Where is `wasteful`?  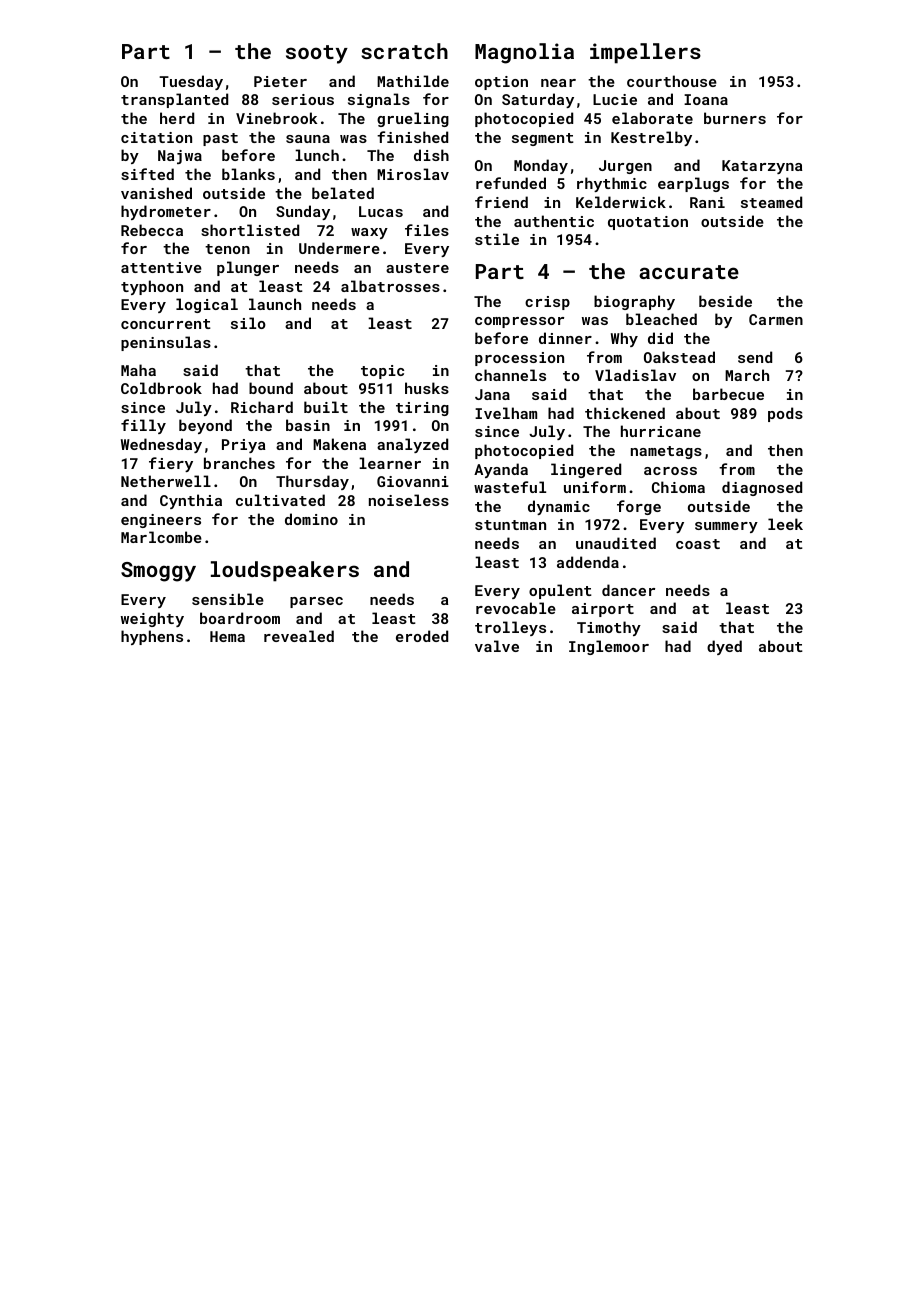 wasteful is located at coordinates (510, 487).
